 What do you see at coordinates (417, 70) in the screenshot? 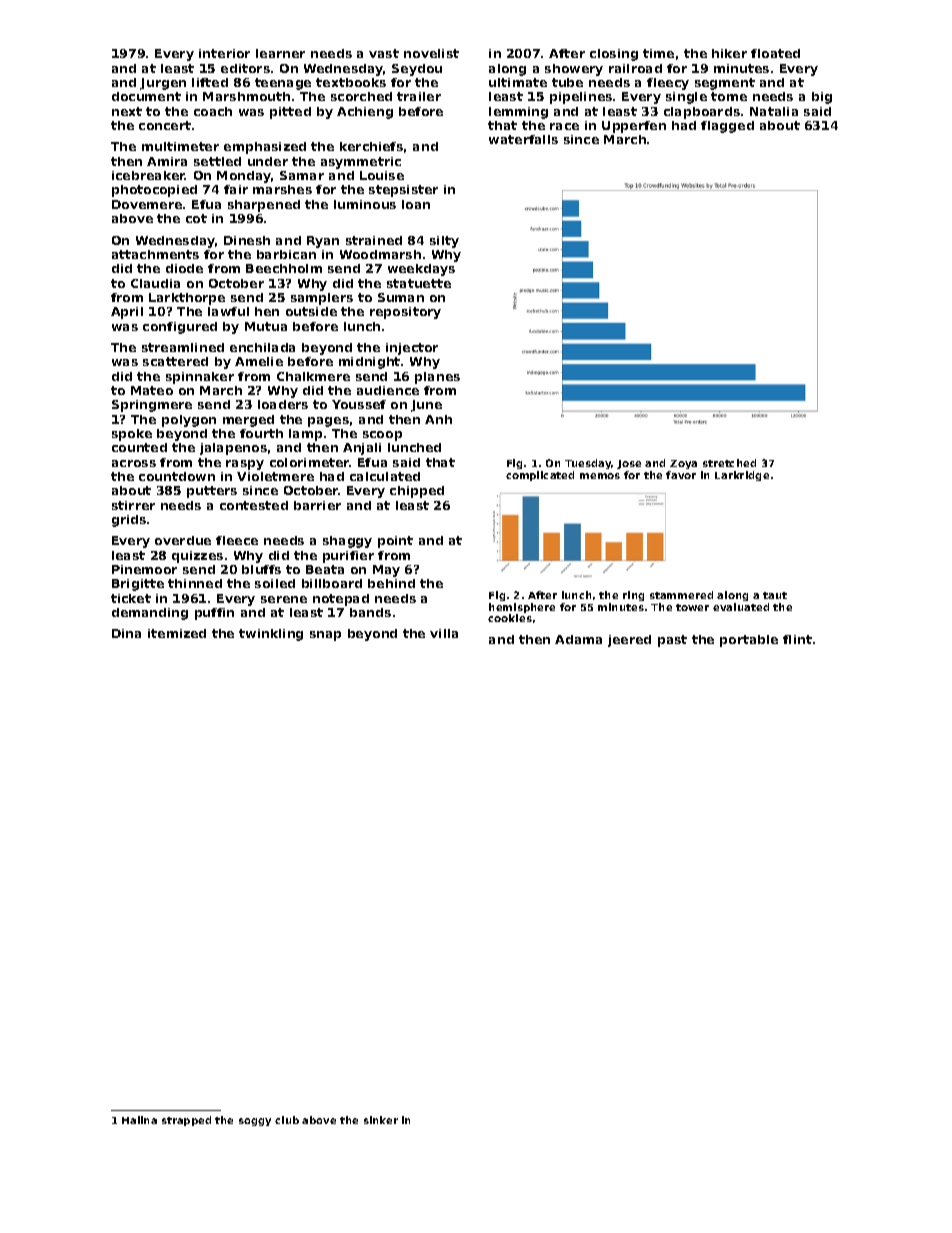
I see `Seydou` at bounding box center [417, 70].
